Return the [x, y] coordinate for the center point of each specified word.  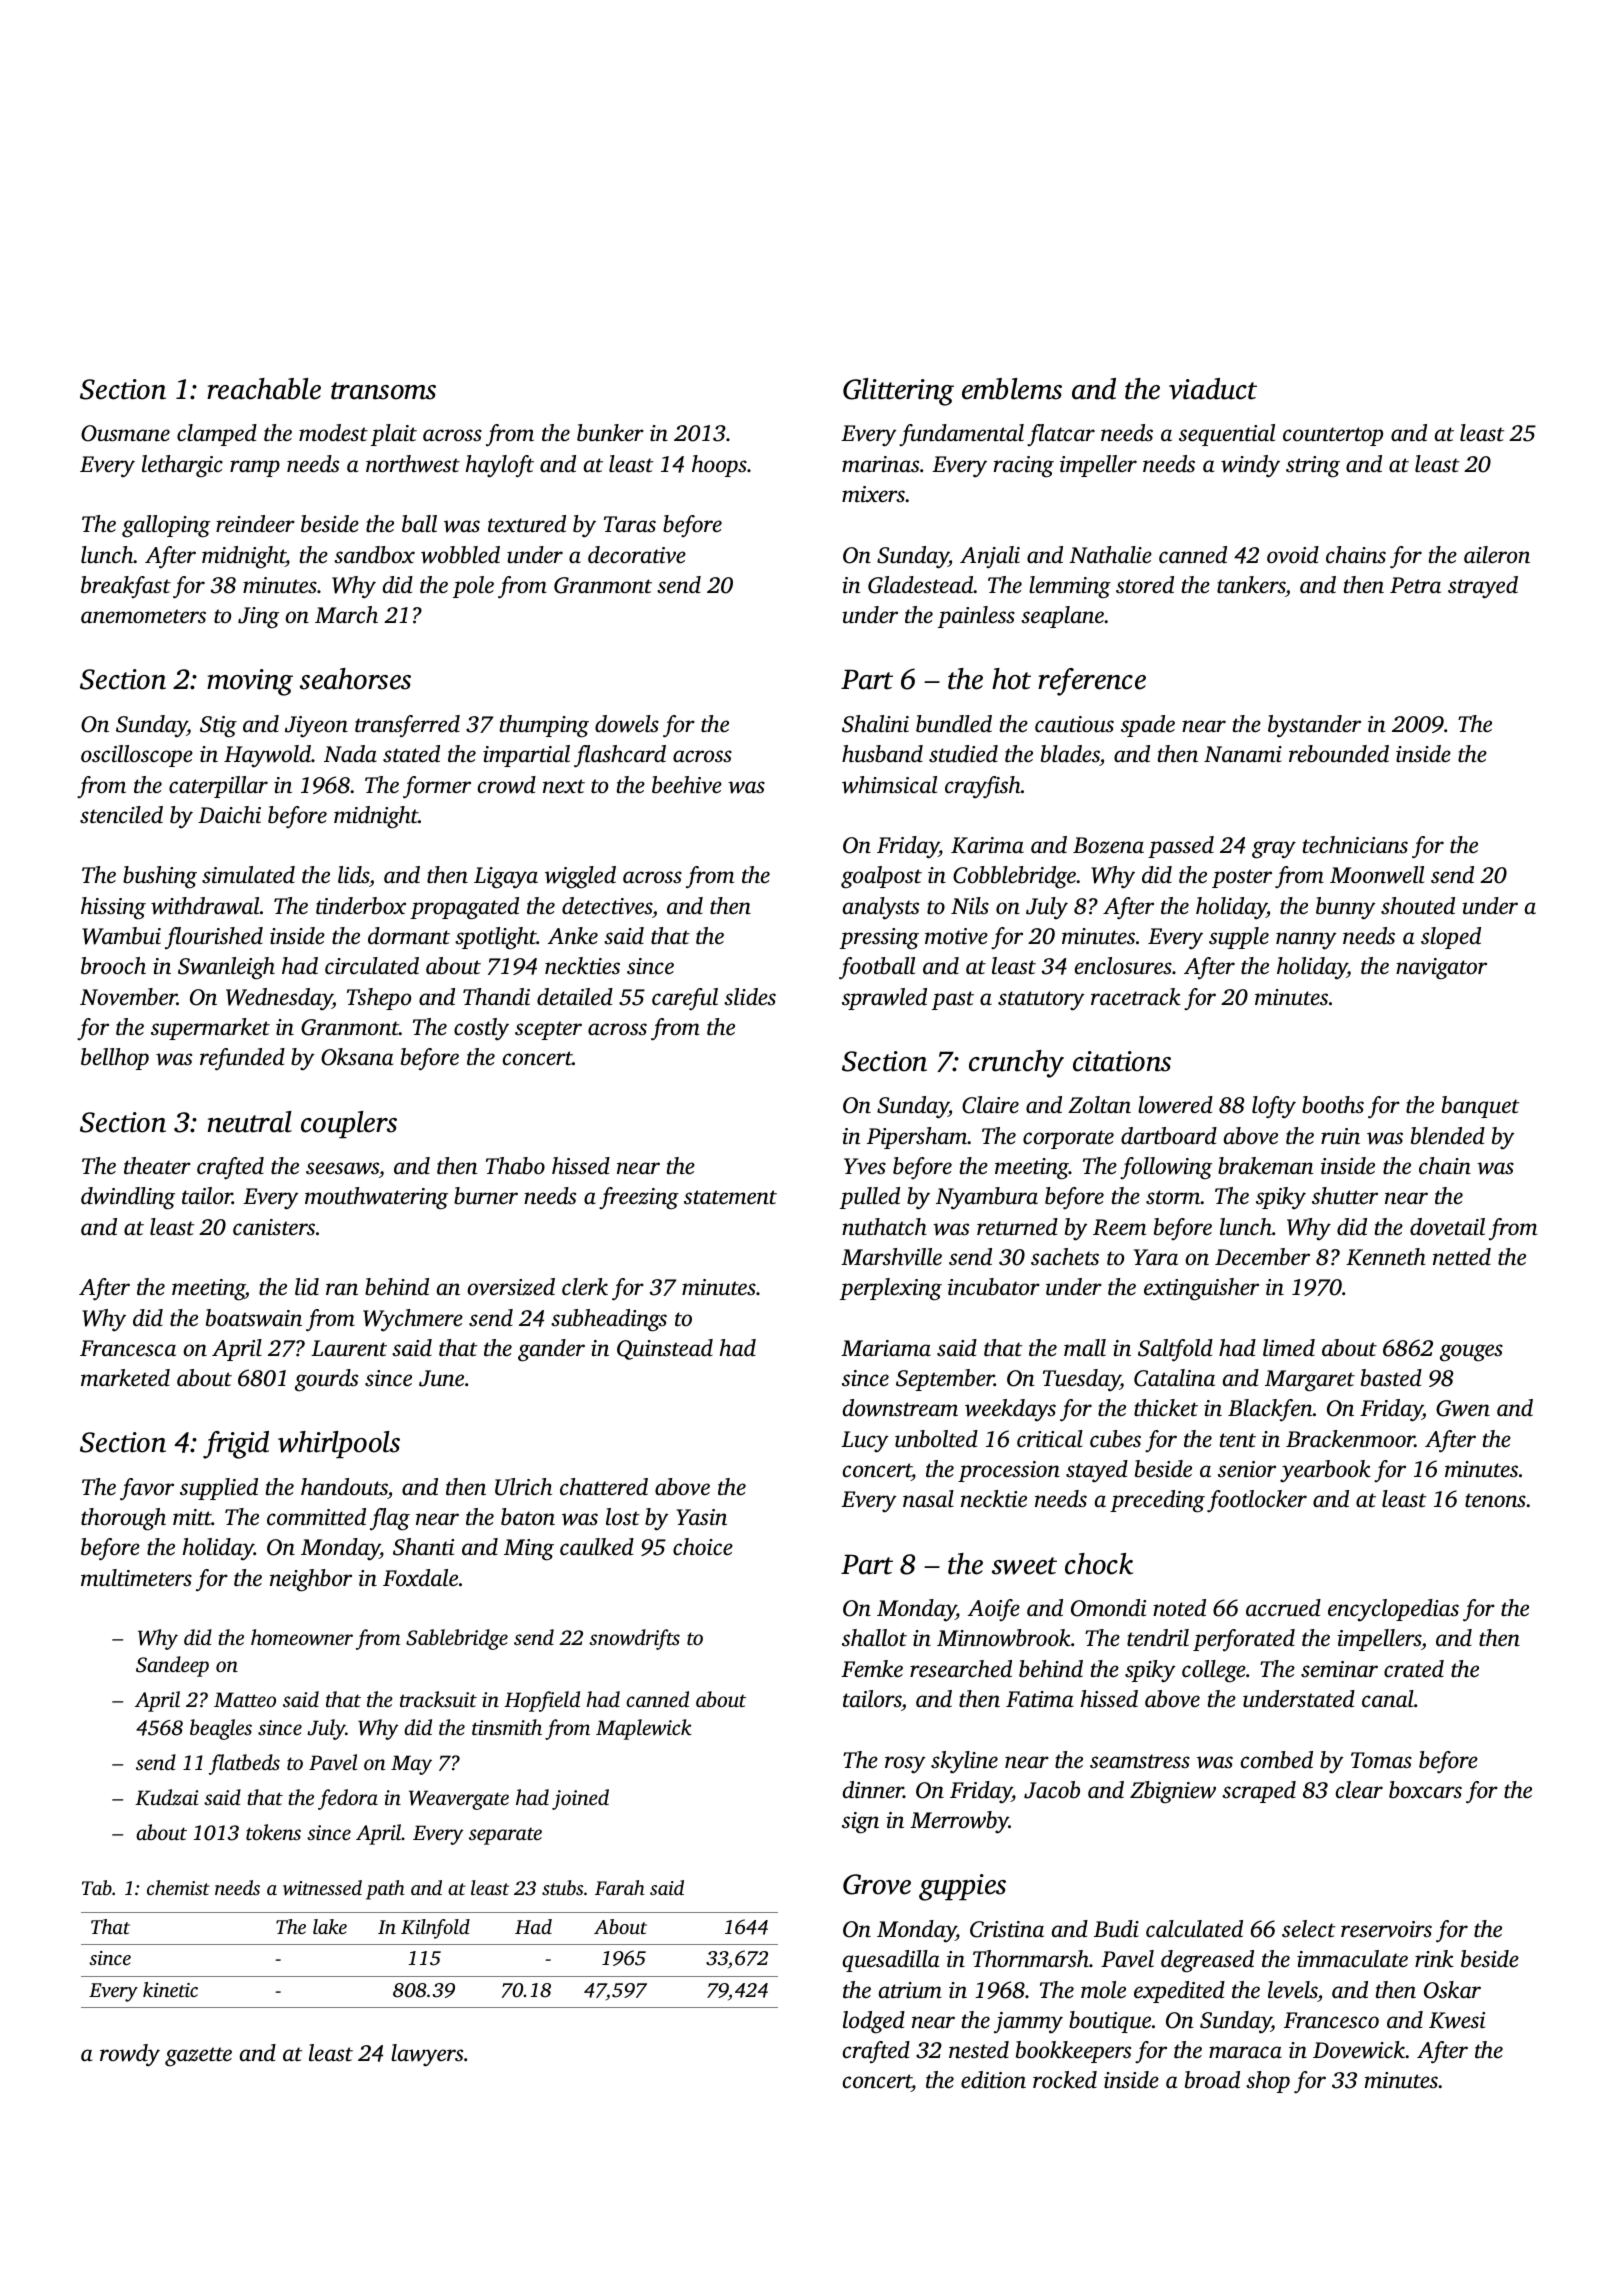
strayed [1483, 587]
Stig [218, 727]
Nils [970, 906]
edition [993, 2080]
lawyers [427, 2055]
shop [1268, 2082]
